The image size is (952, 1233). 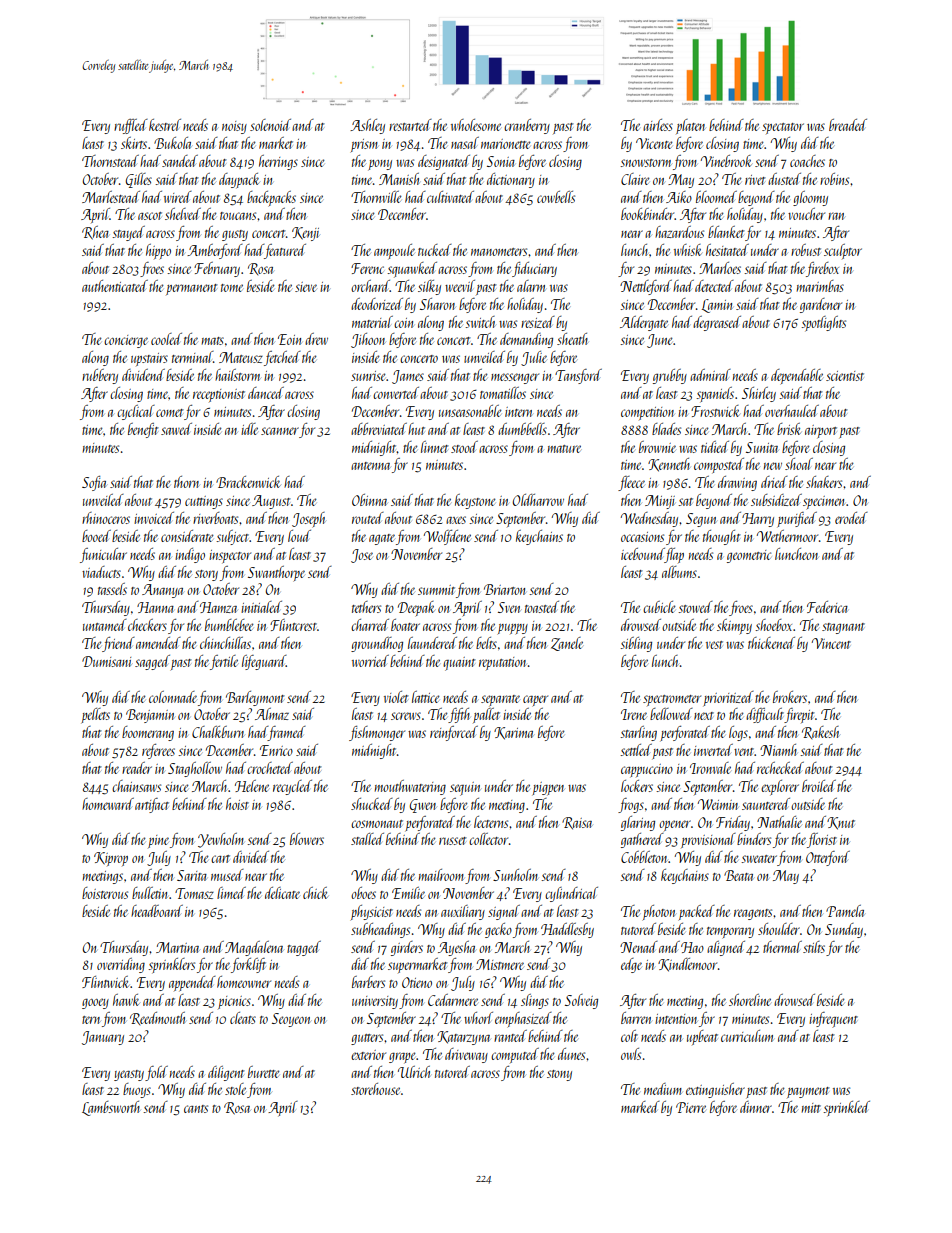 I want to click on solenoid, so click(x=270, y=125).
